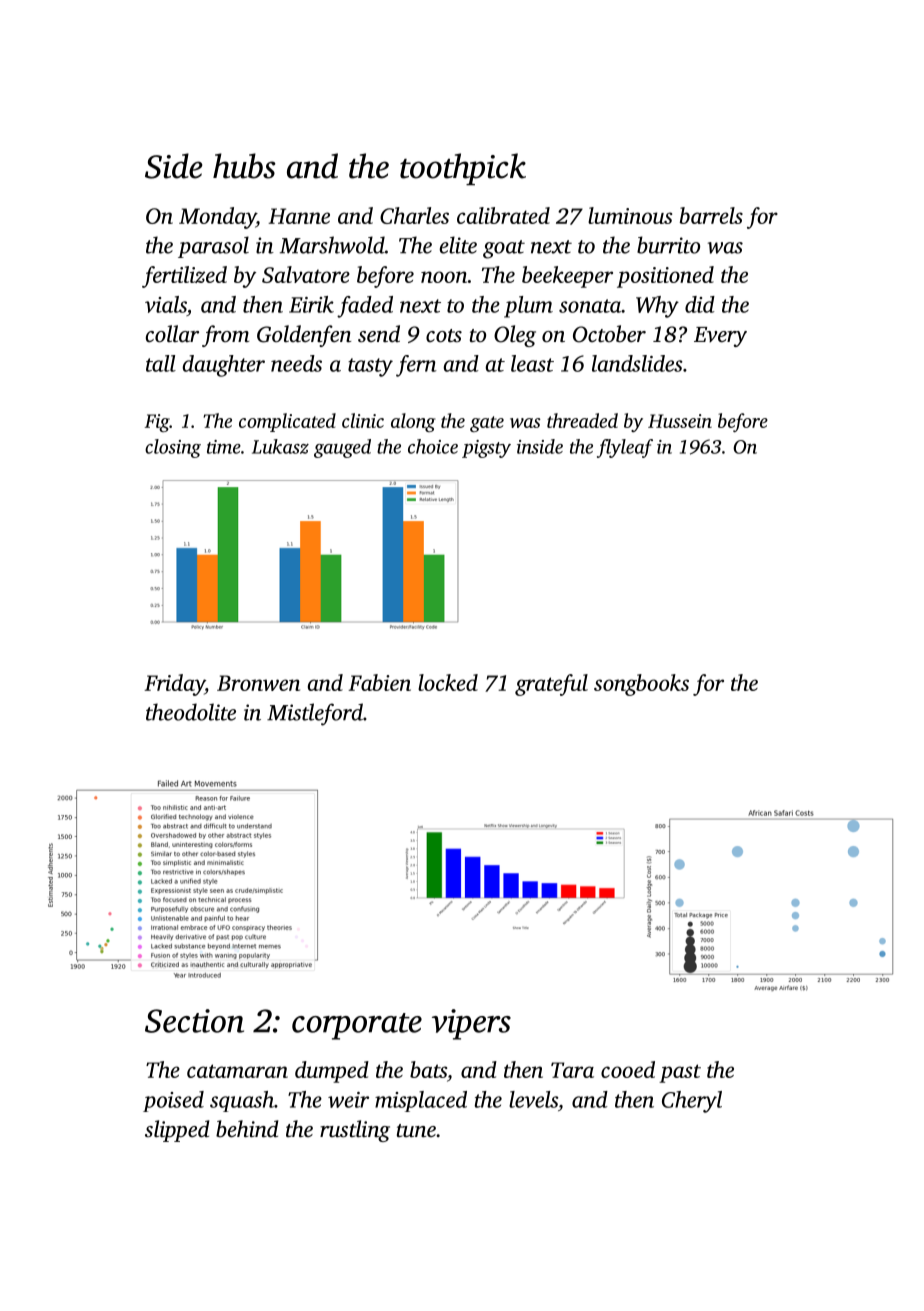 This page has height=1311, width=924. Describe the element at coordinates (177, 1131) in the page. I see `slipped` at that location.
